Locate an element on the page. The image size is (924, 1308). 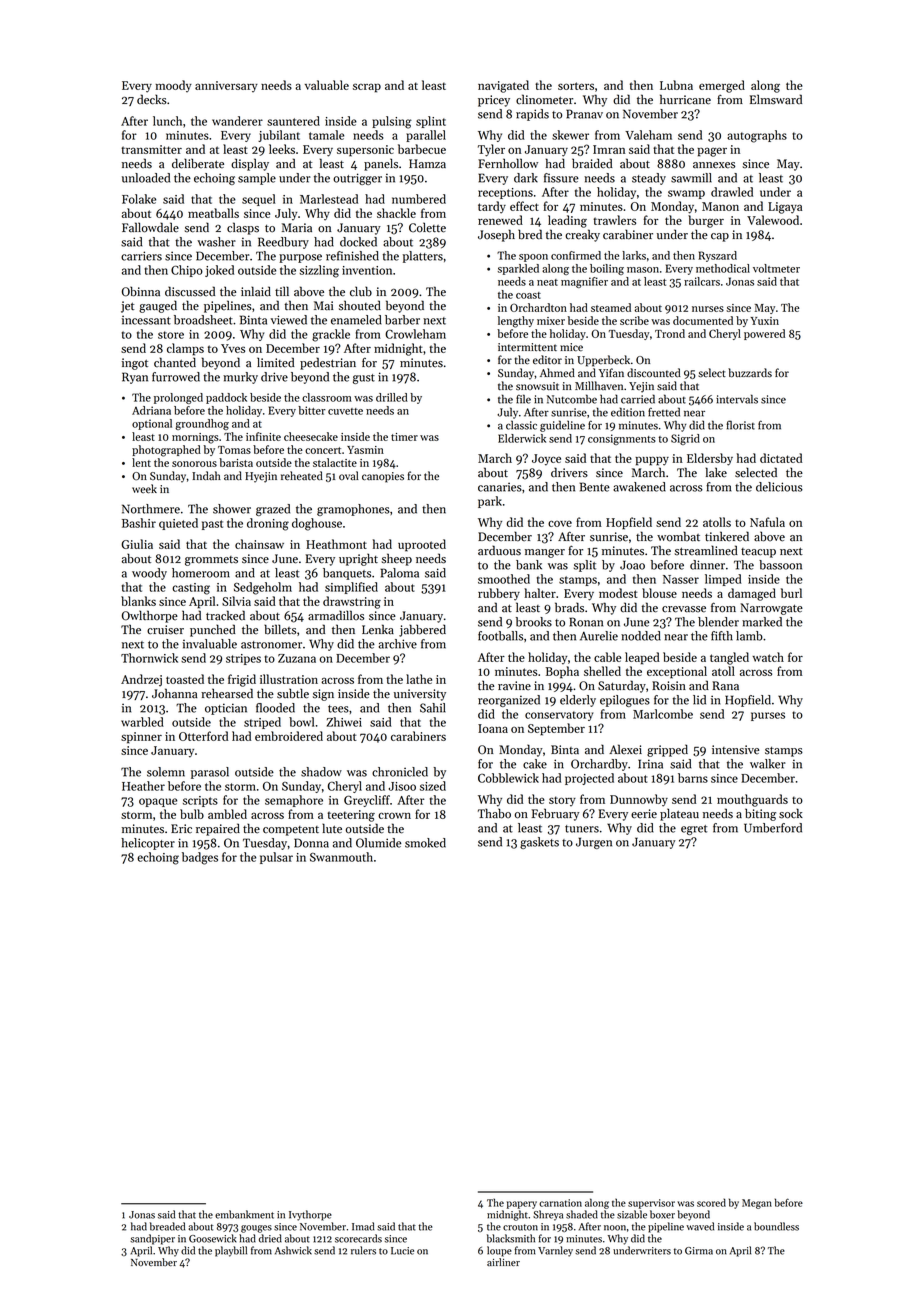
smoked is located at coordinates (425, 843).
